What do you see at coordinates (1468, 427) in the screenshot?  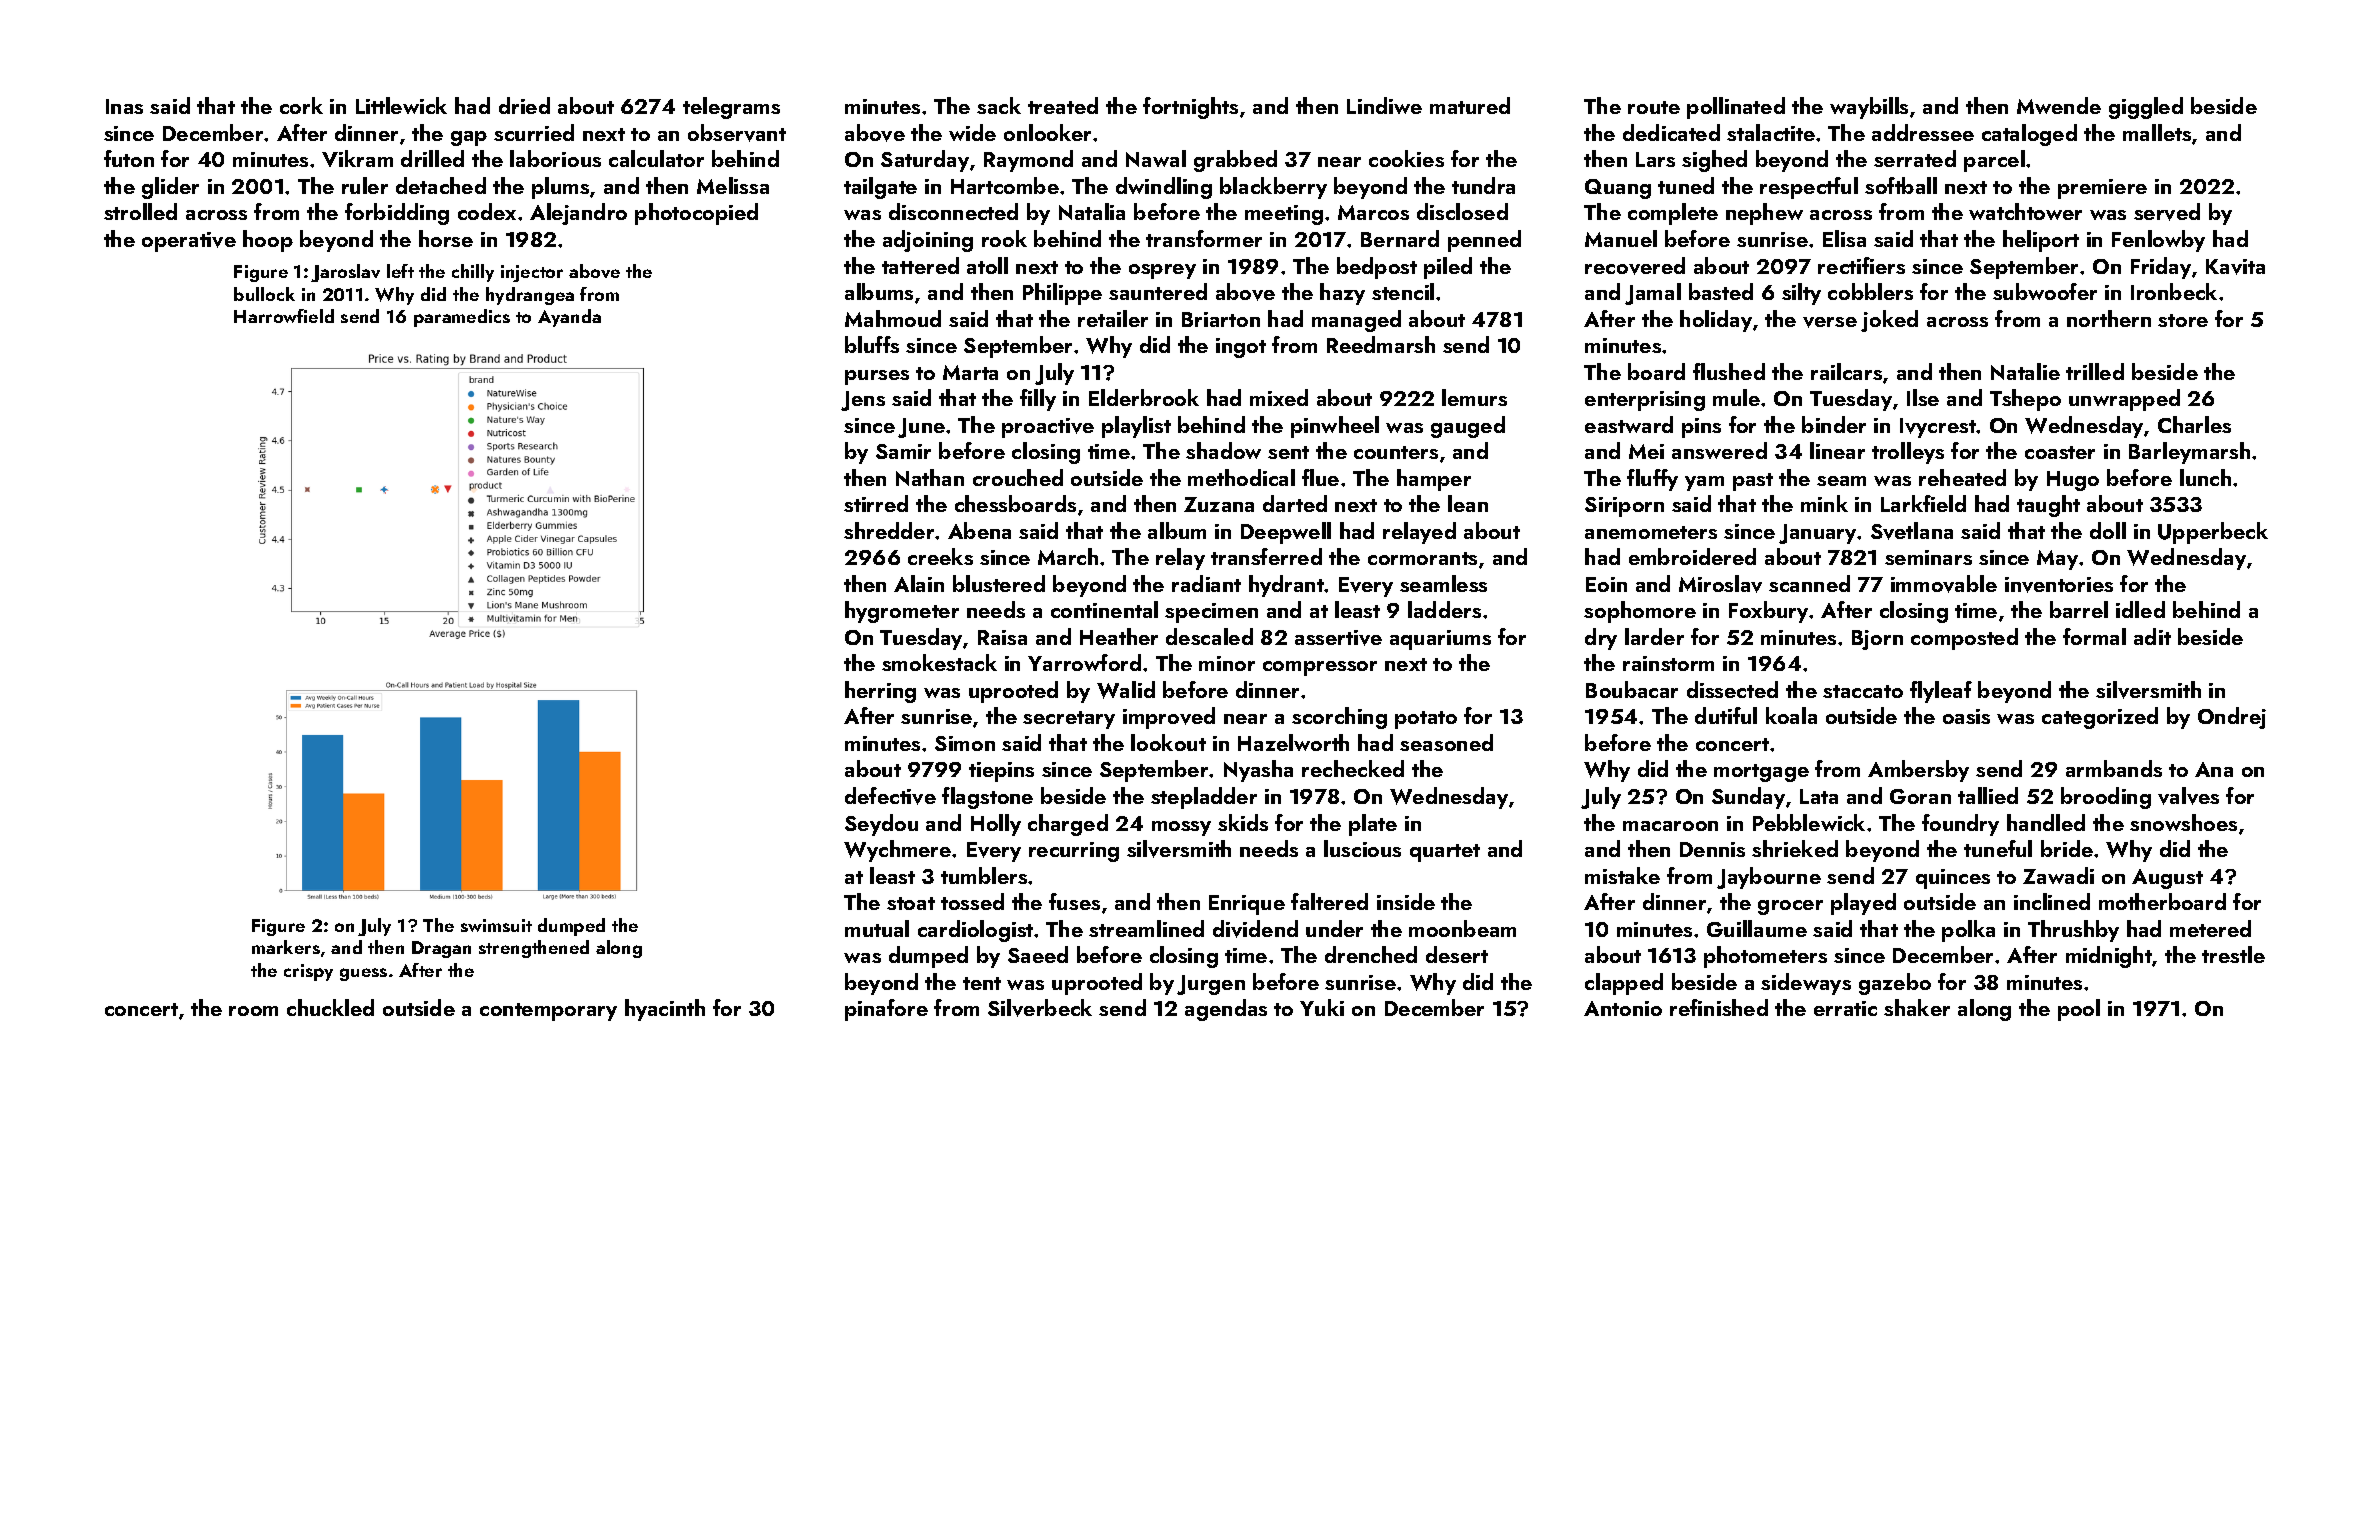 I see `gauged` at bounding box center [1468, 427].
